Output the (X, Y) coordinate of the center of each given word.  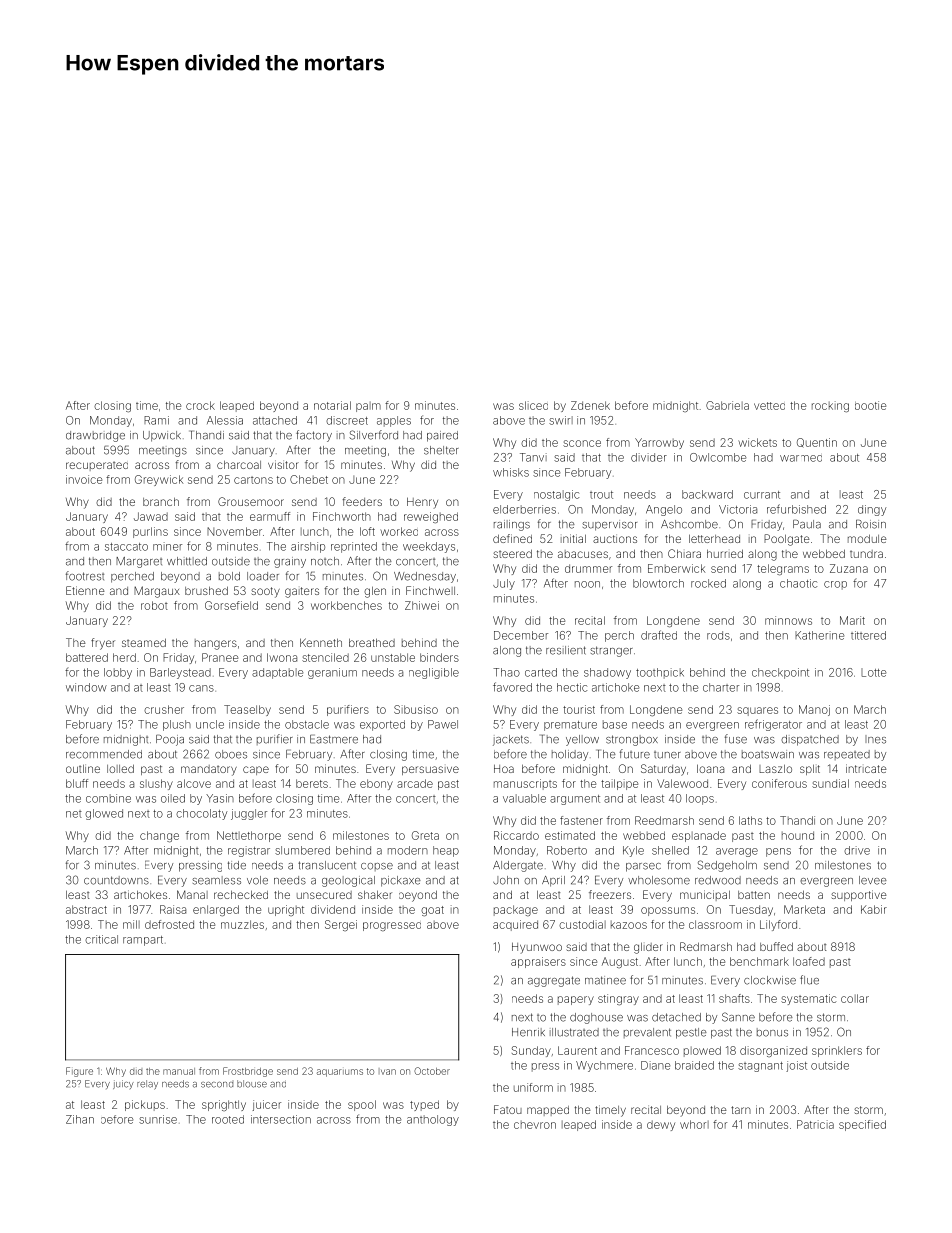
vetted (769, 406)
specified (862, 1125)
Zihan (80, 1119)
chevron (535, 1125)
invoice (84, 479)
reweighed (431, 517)
